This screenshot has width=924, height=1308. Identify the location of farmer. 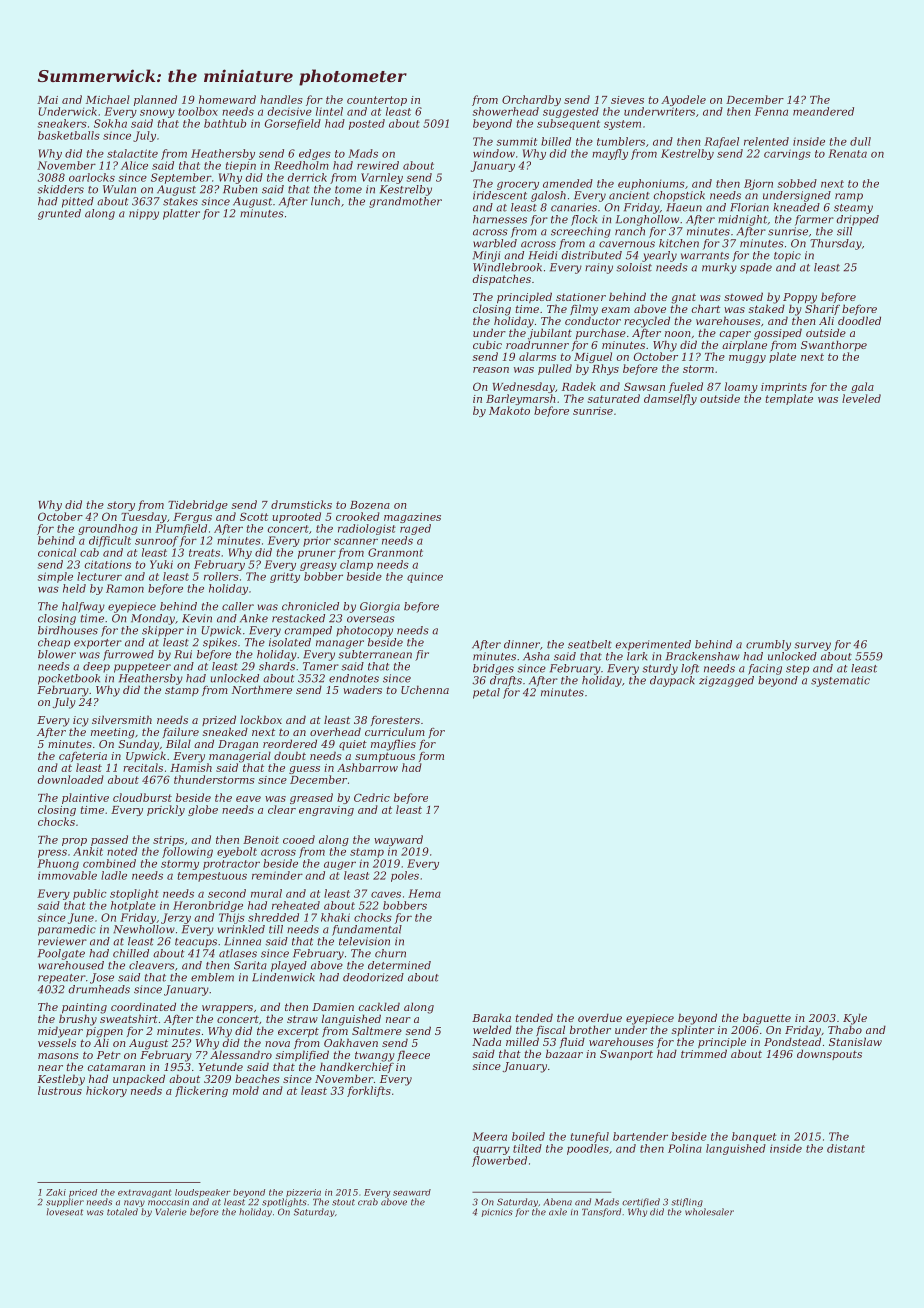
(814, 220).
